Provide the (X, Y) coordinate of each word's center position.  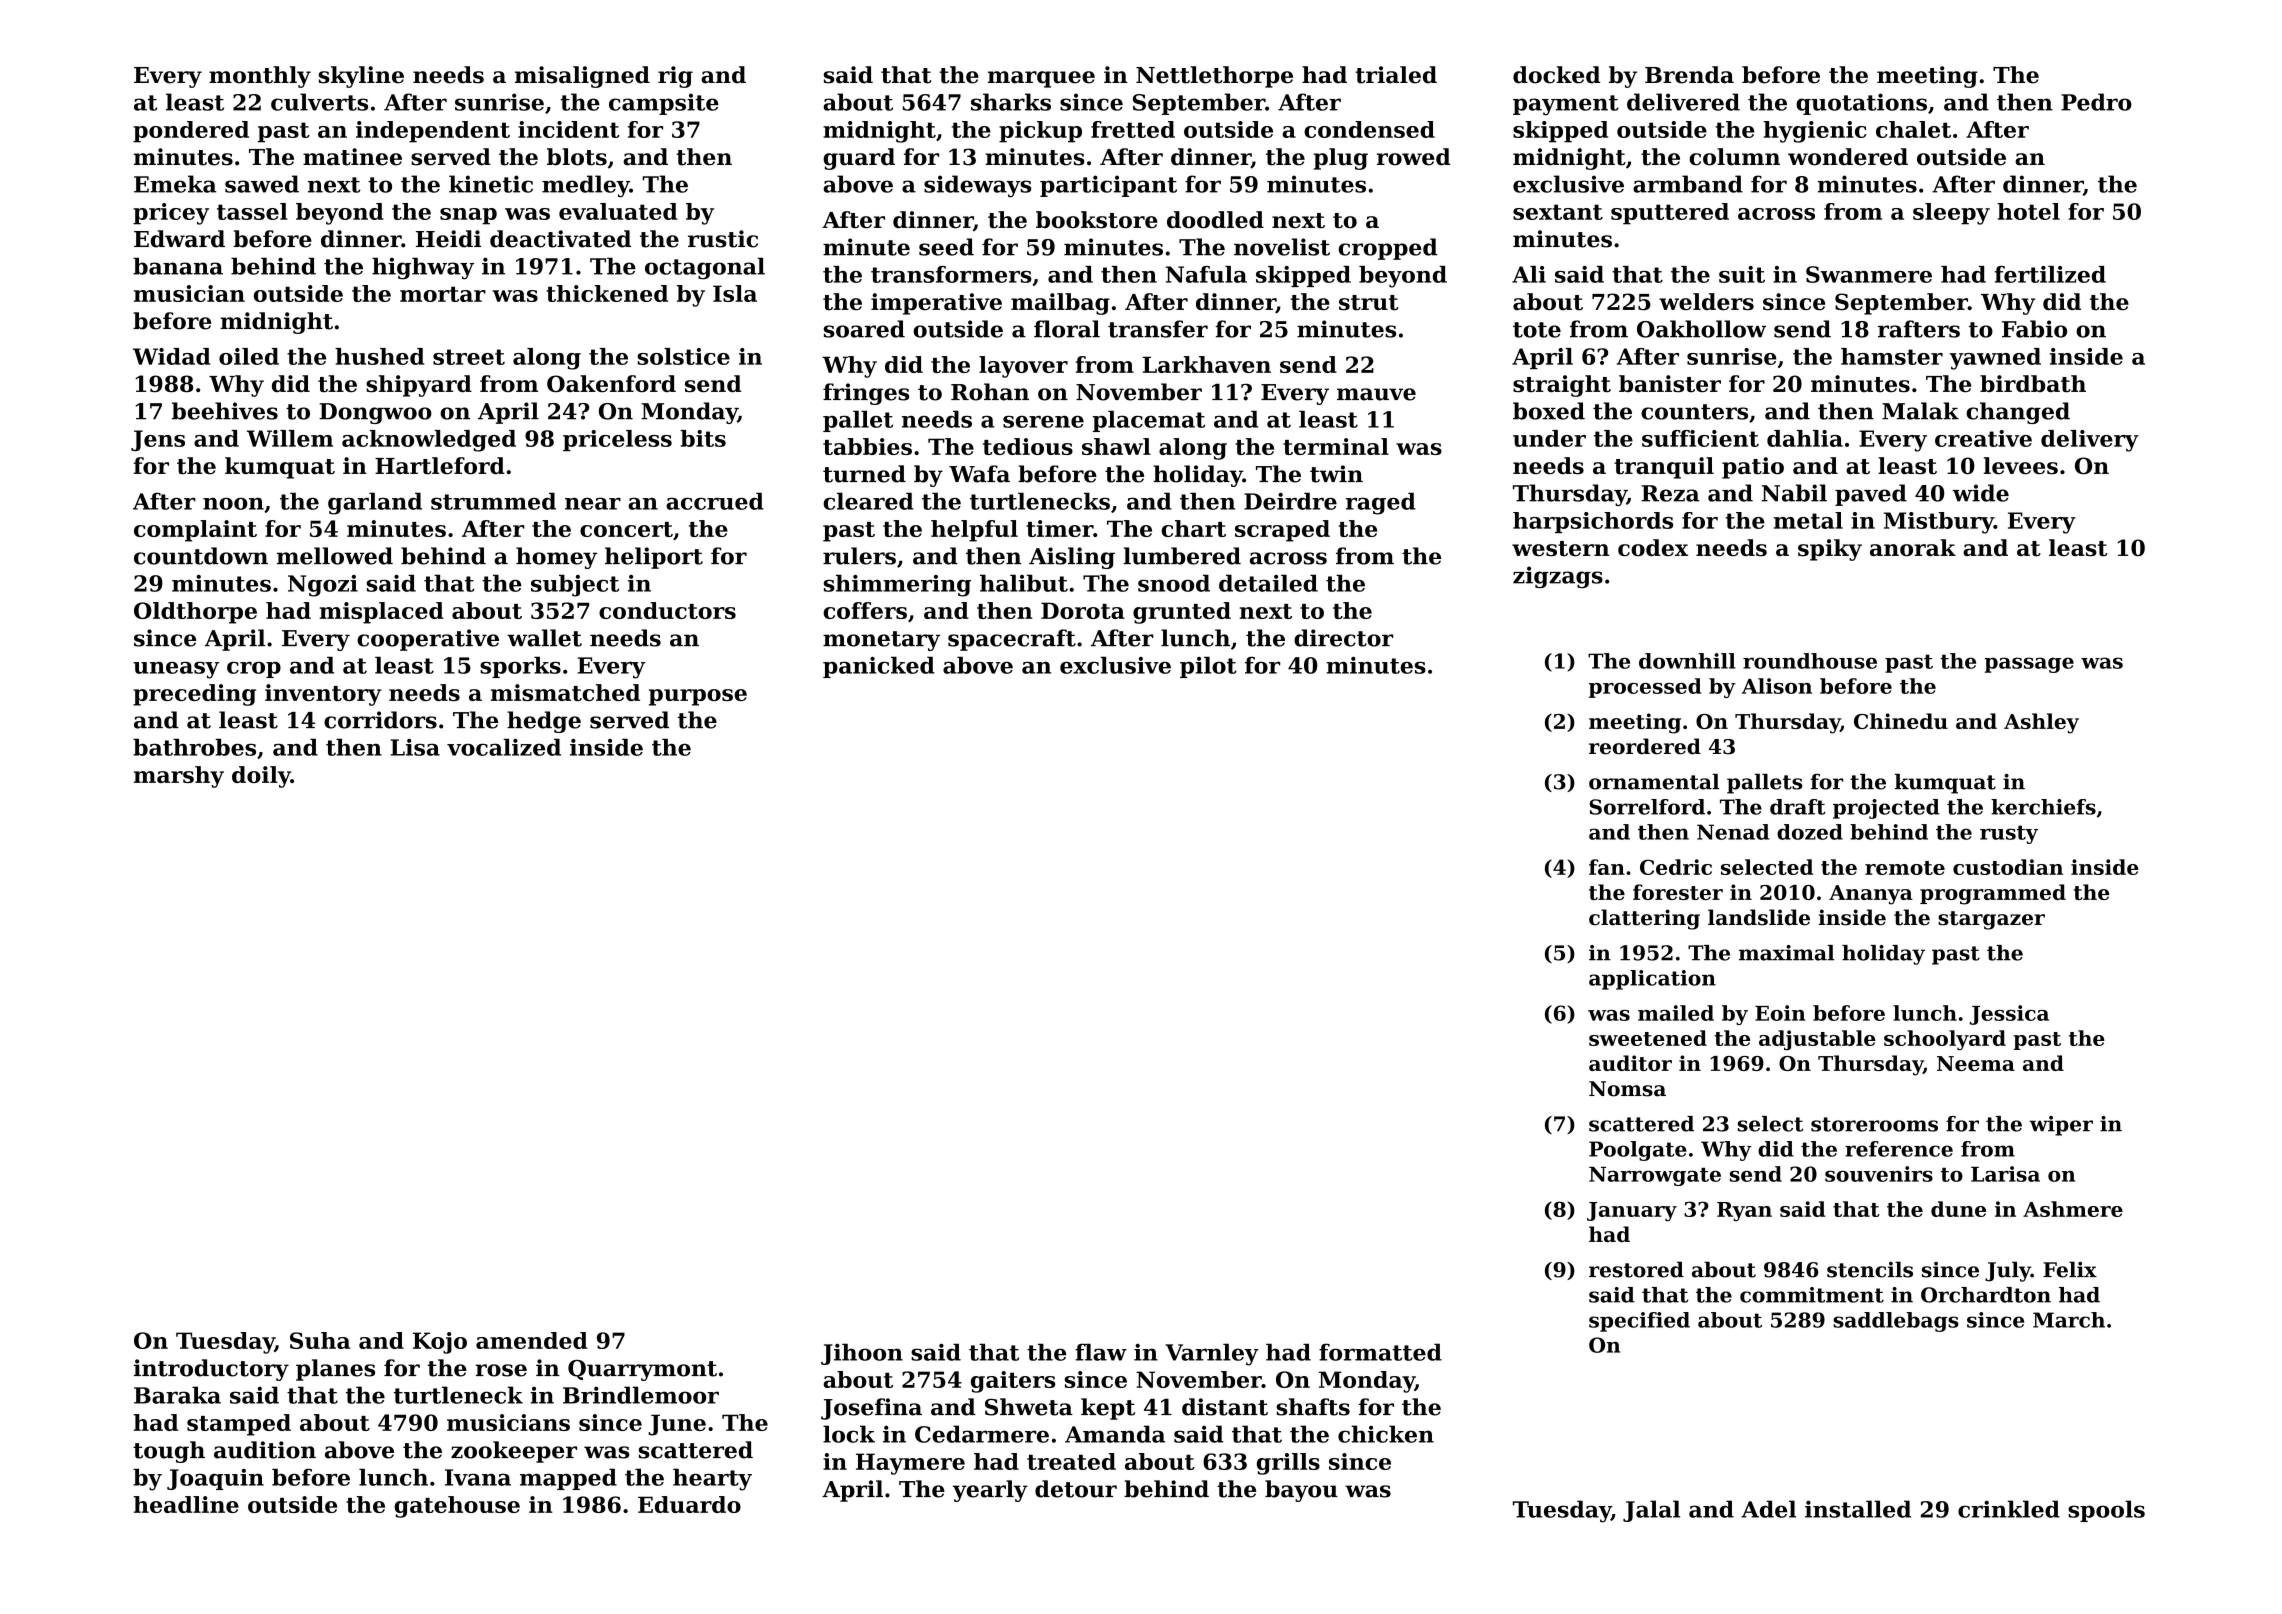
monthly (260, 77)
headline (186, 1504)
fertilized (2050, 274)
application (1652, 980)
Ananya (1871, 895)
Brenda (1689, 75)
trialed (1396, 75)
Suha (320, 1340)
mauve (1376, 394)
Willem (290, 438)
